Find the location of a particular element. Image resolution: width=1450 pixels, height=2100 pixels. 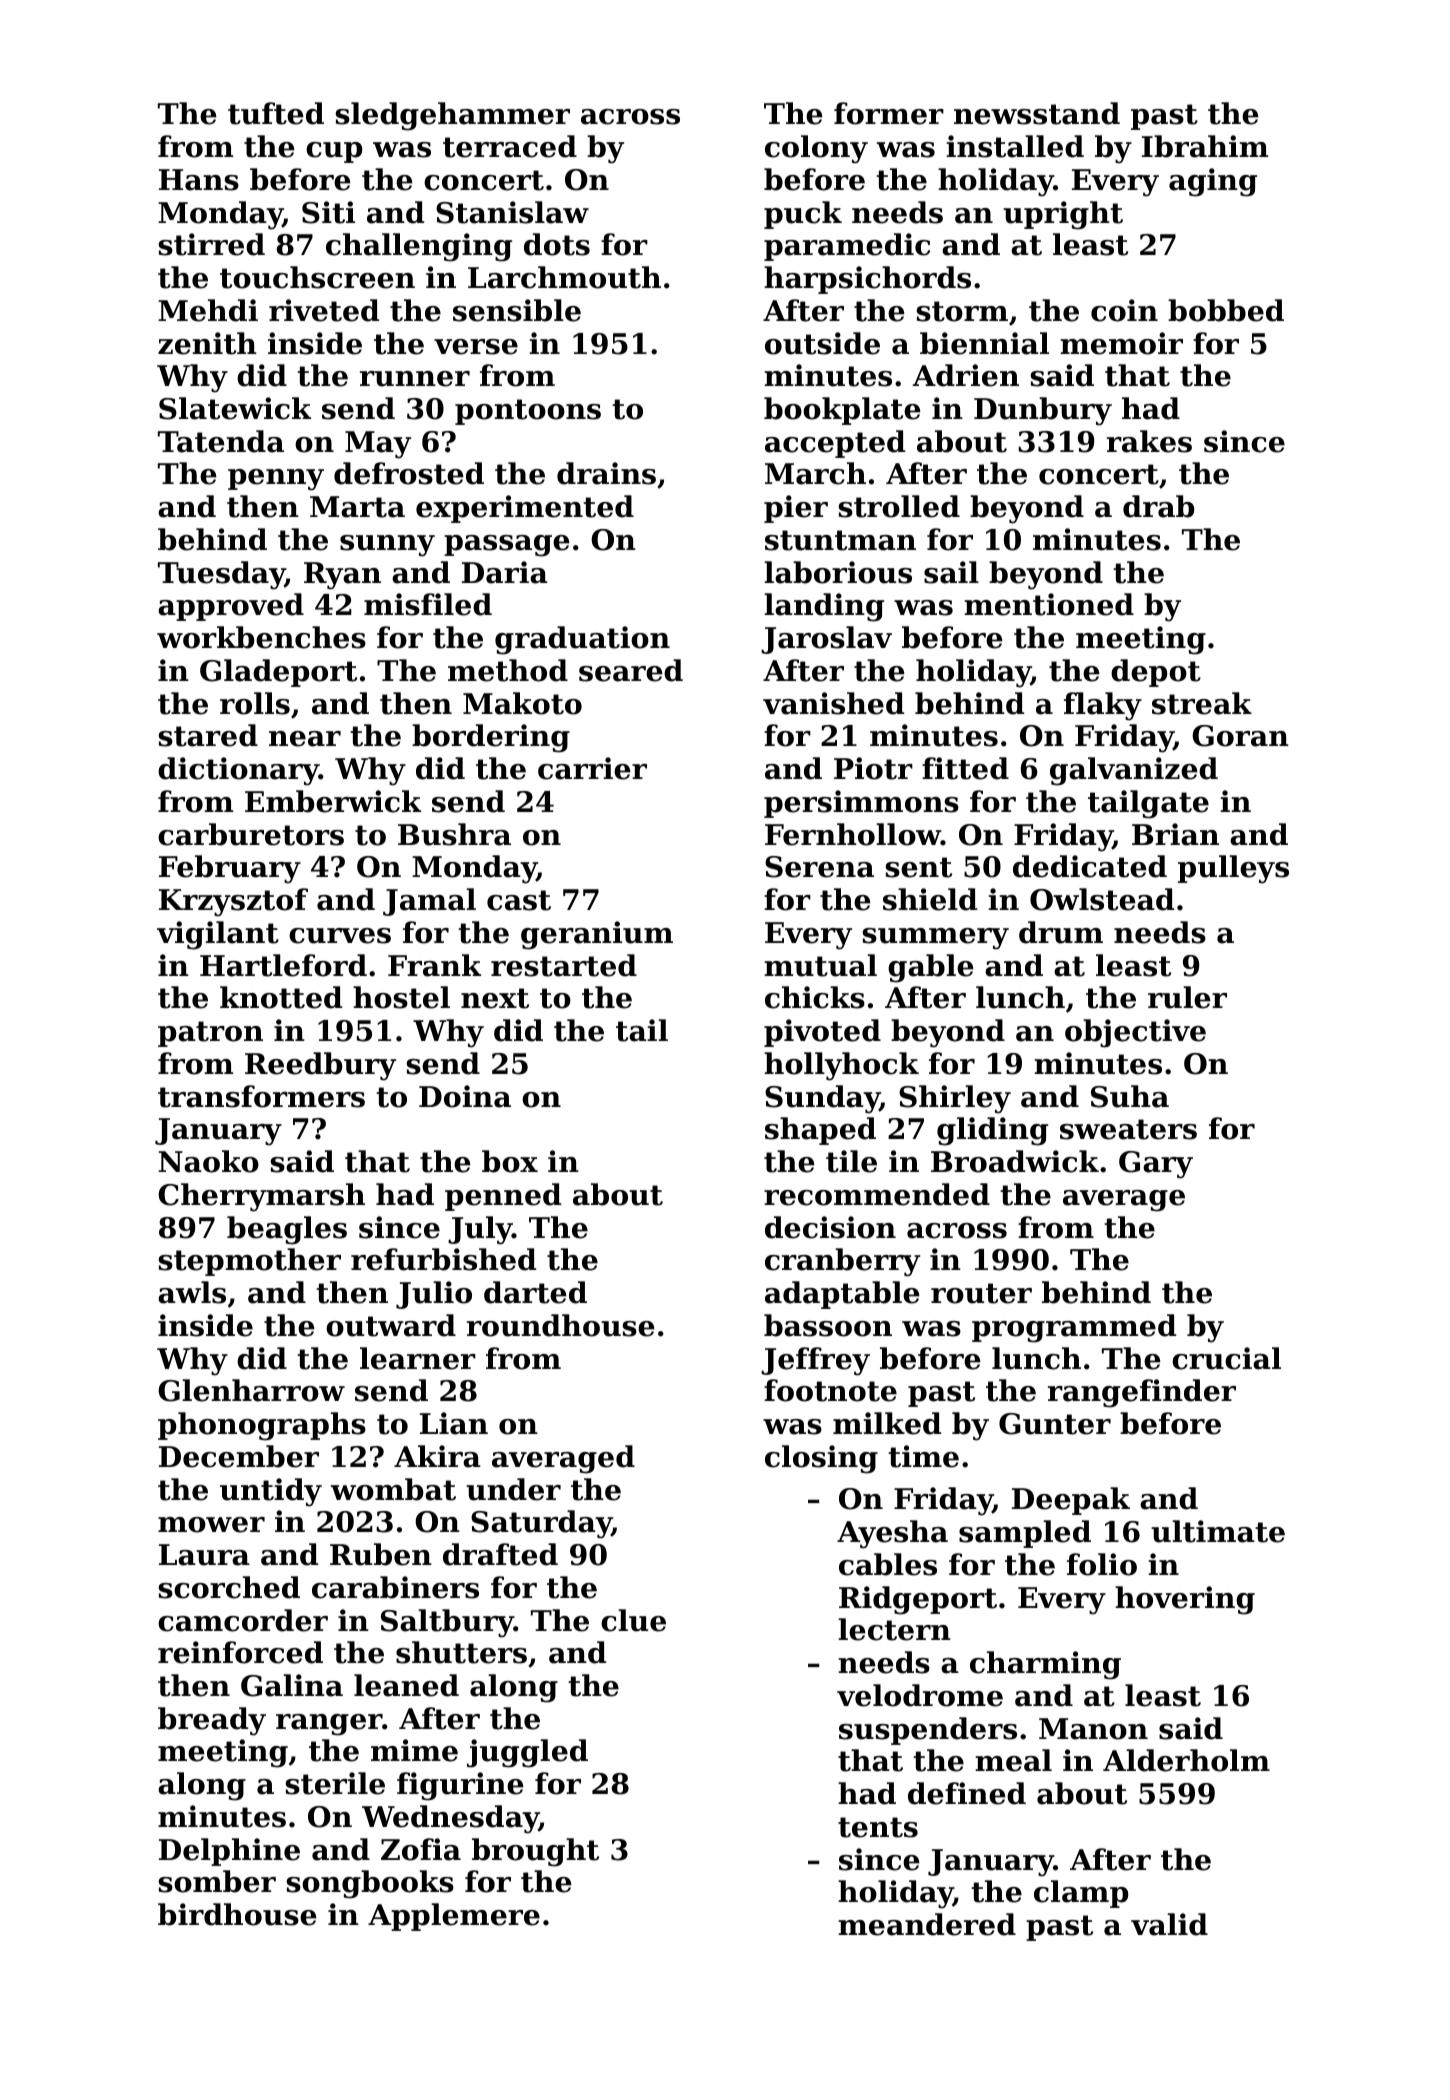

memoir is located at coordinates (1121, 343).
